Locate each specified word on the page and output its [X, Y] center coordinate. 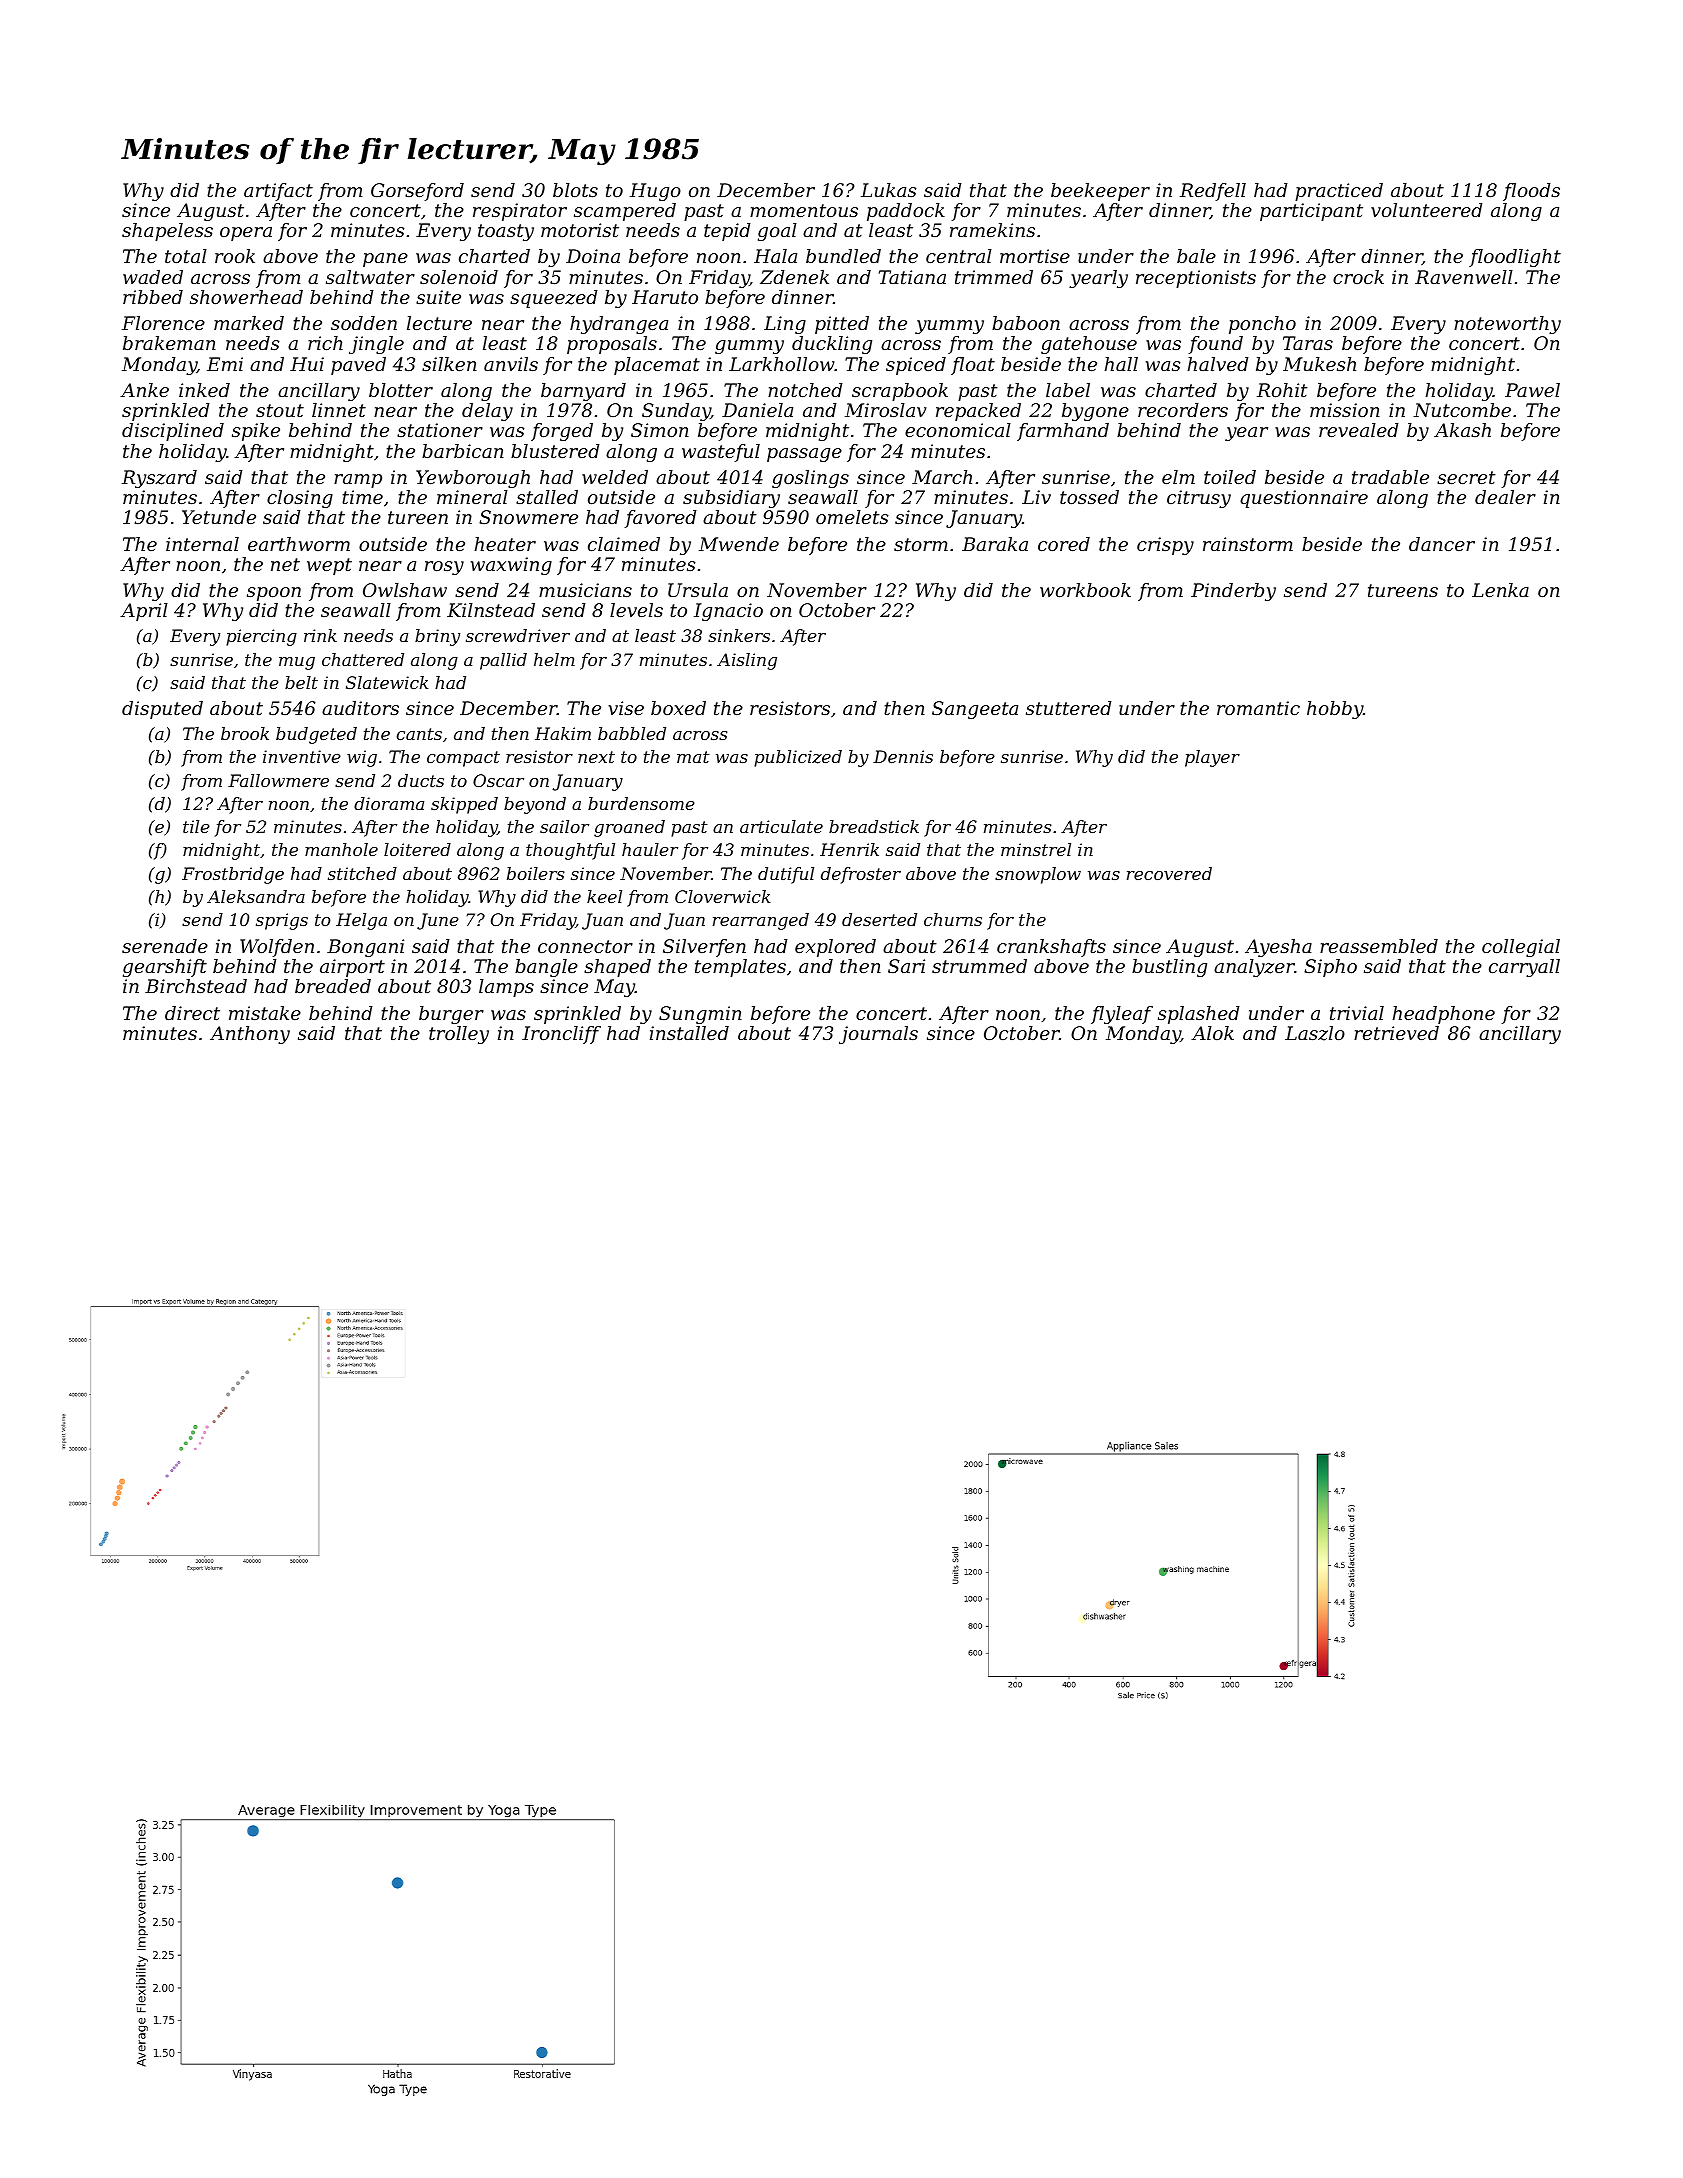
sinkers [739, 635]
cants [419, 734]
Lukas [889, 190]
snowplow [1038, 875]
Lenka [1500, 590]
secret [1466, 477]
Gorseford [417, 192]
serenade [165, 946]
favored [660, 519]
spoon [274, 594]
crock [1358, 277]
